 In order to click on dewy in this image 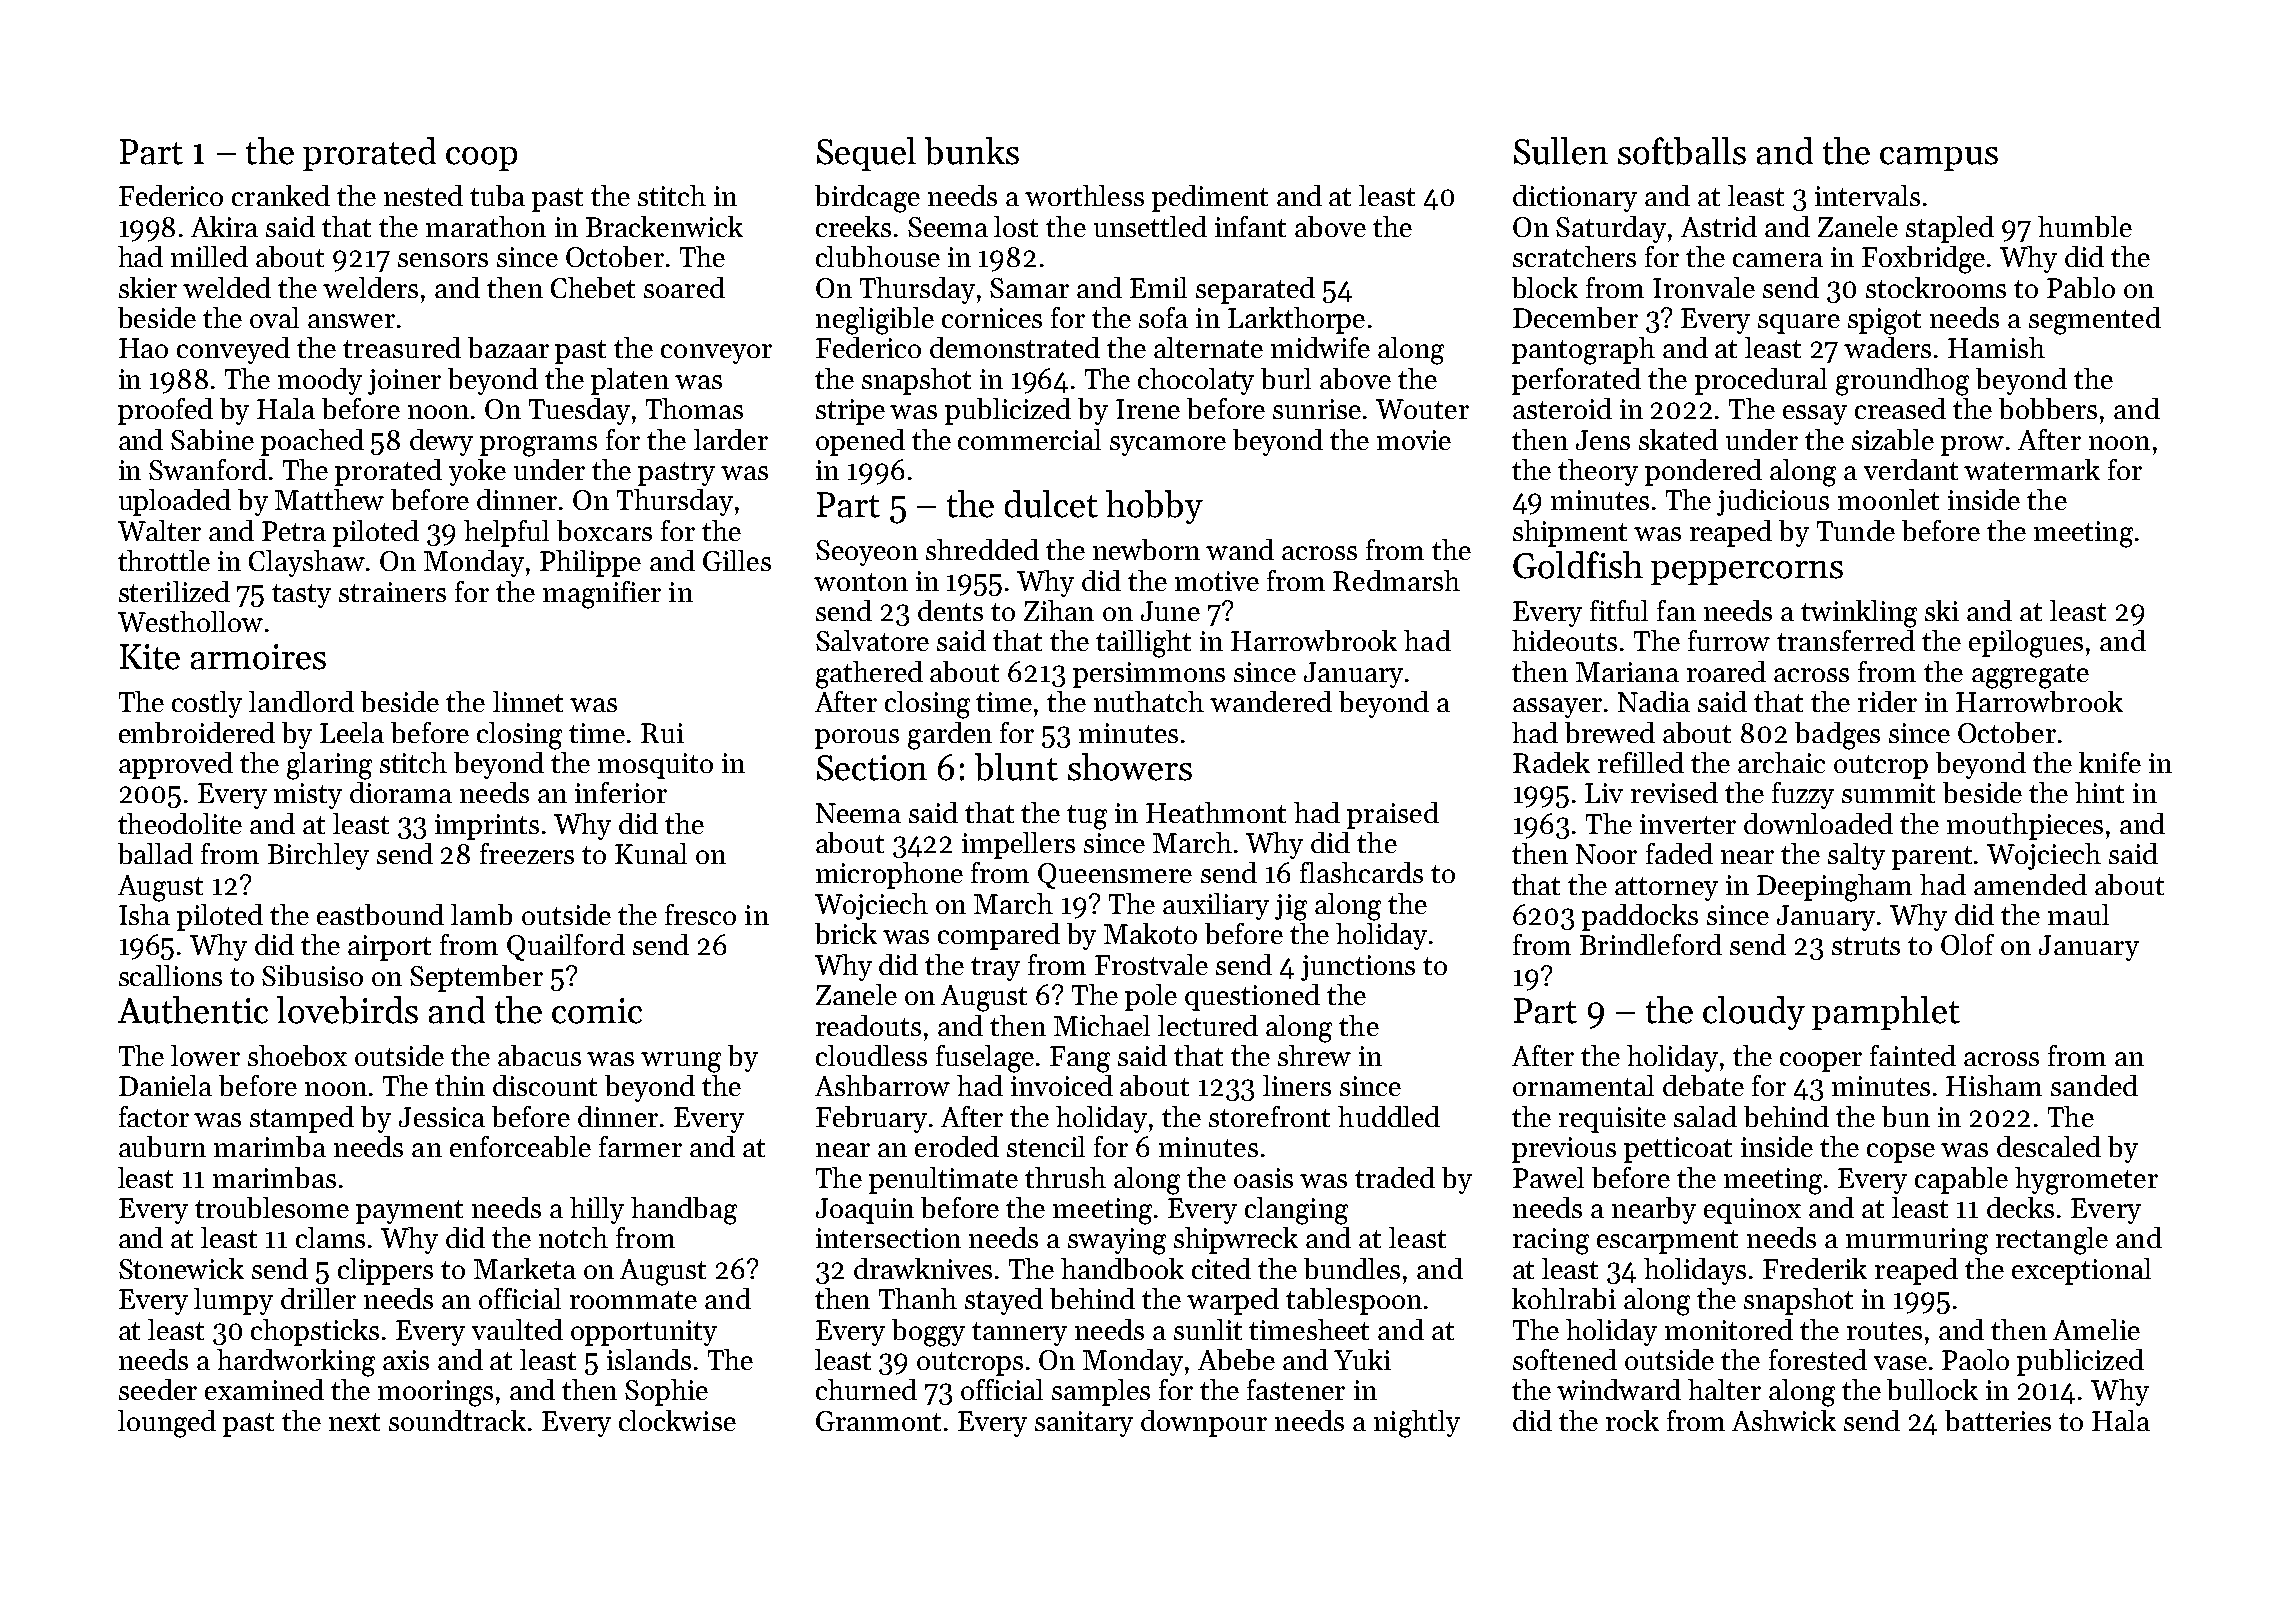, I will do `click(441, 442)`.
